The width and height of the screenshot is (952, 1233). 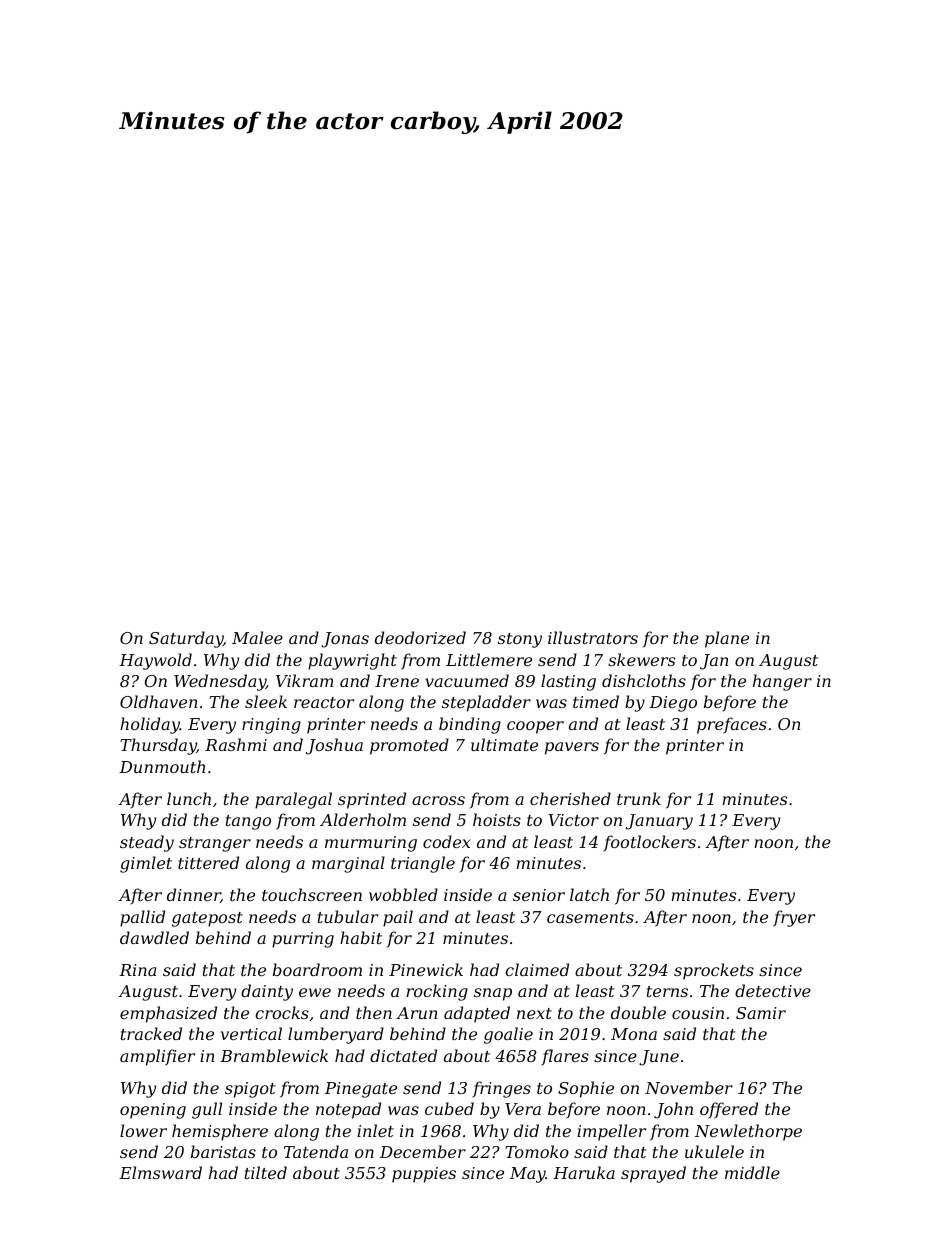 I want to click on Elmsward, so click(x=160, y=1172).
